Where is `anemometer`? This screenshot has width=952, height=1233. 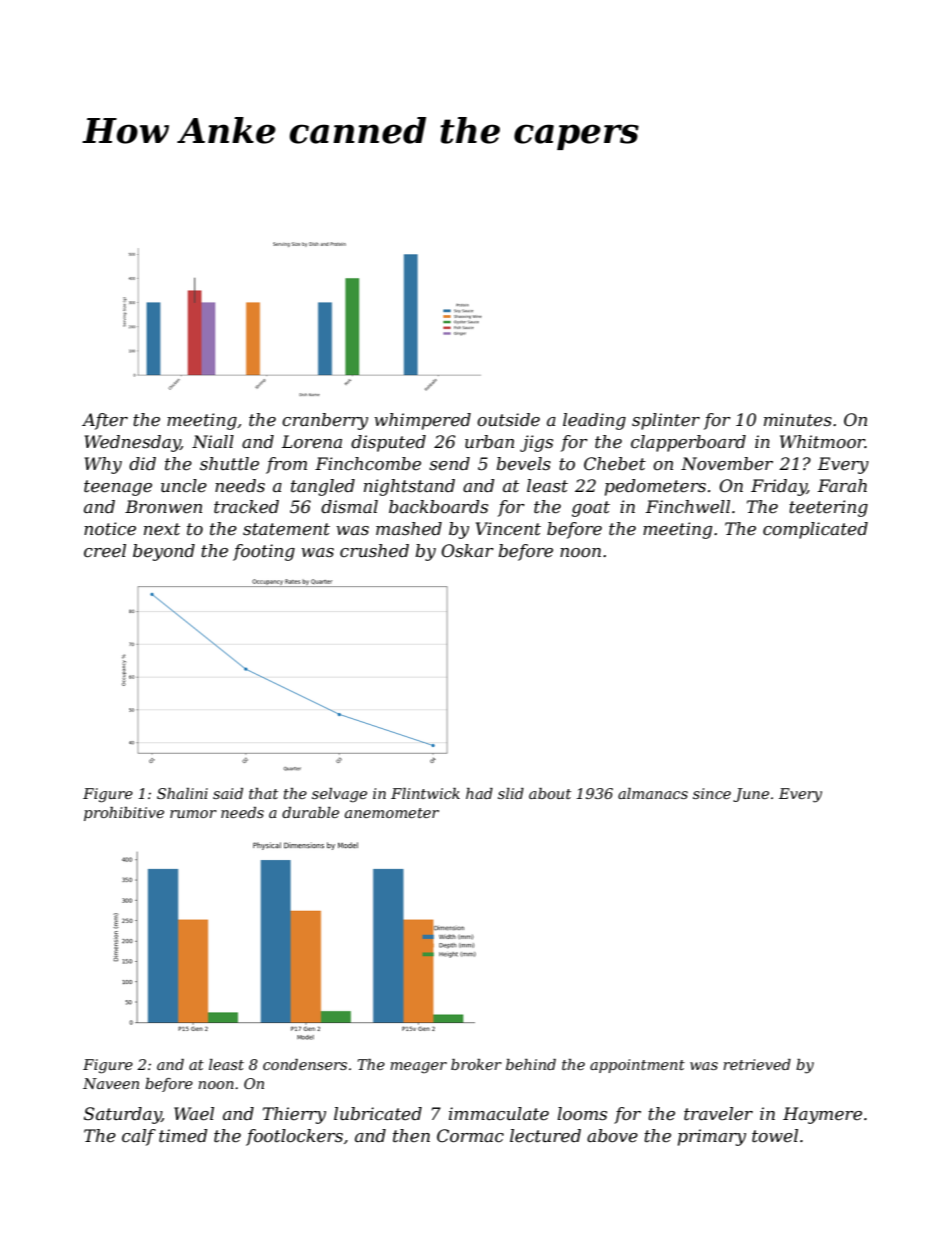
anemometer is located at coordinates (392, 813).
